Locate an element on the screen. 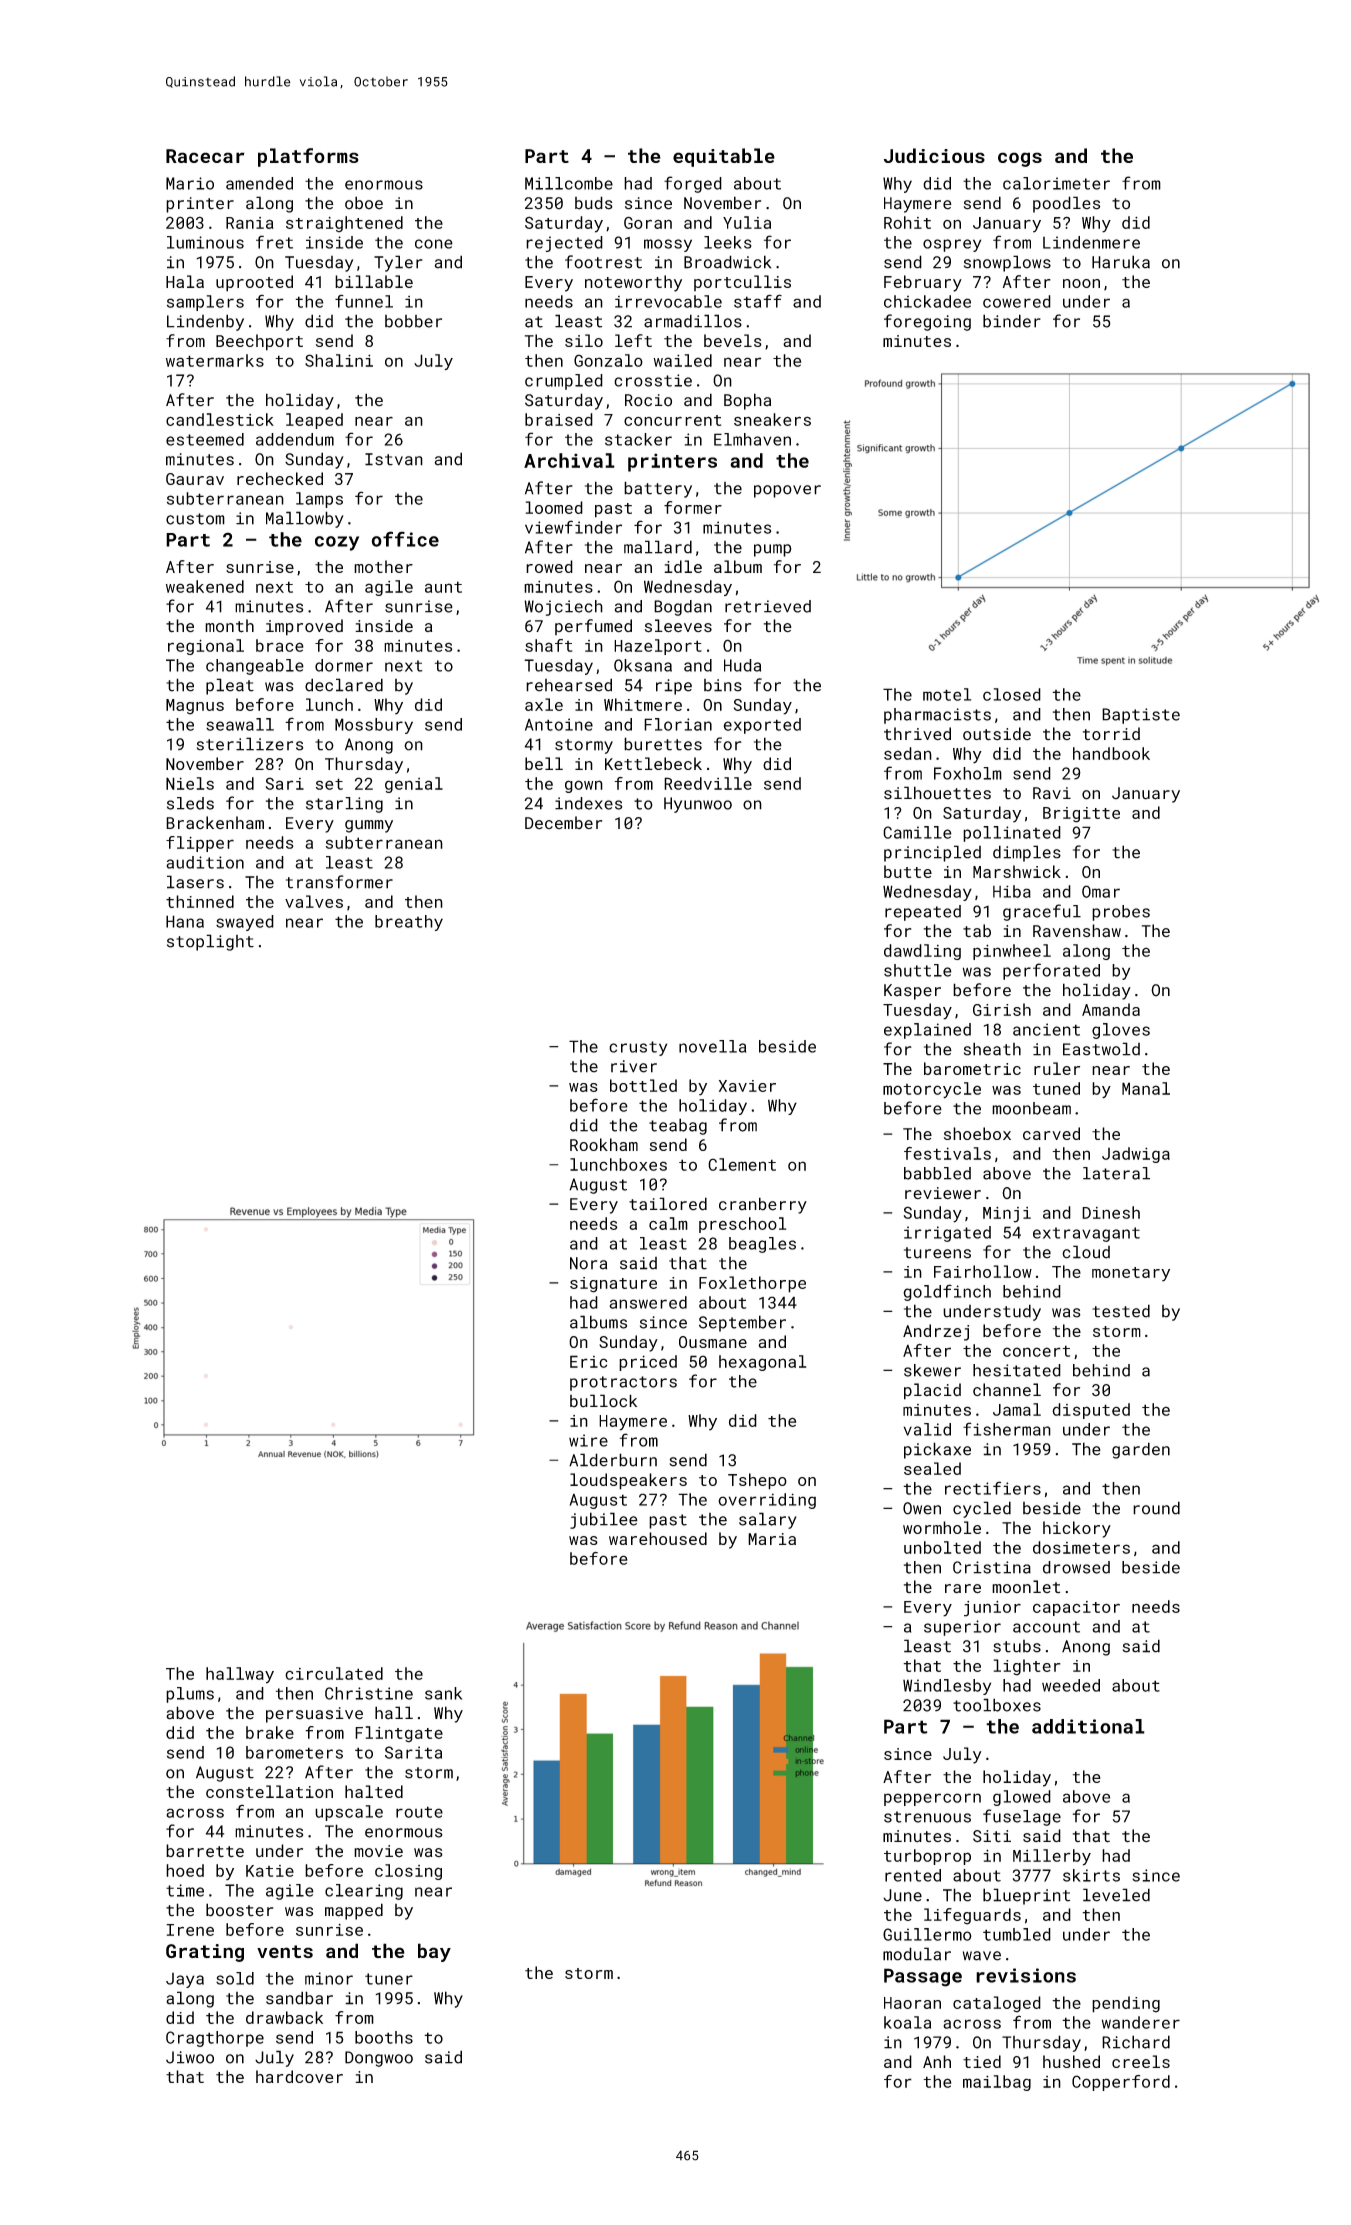 This screenshot has width=1351, height=2225. sneakers is located at coordinates (772, 419).
